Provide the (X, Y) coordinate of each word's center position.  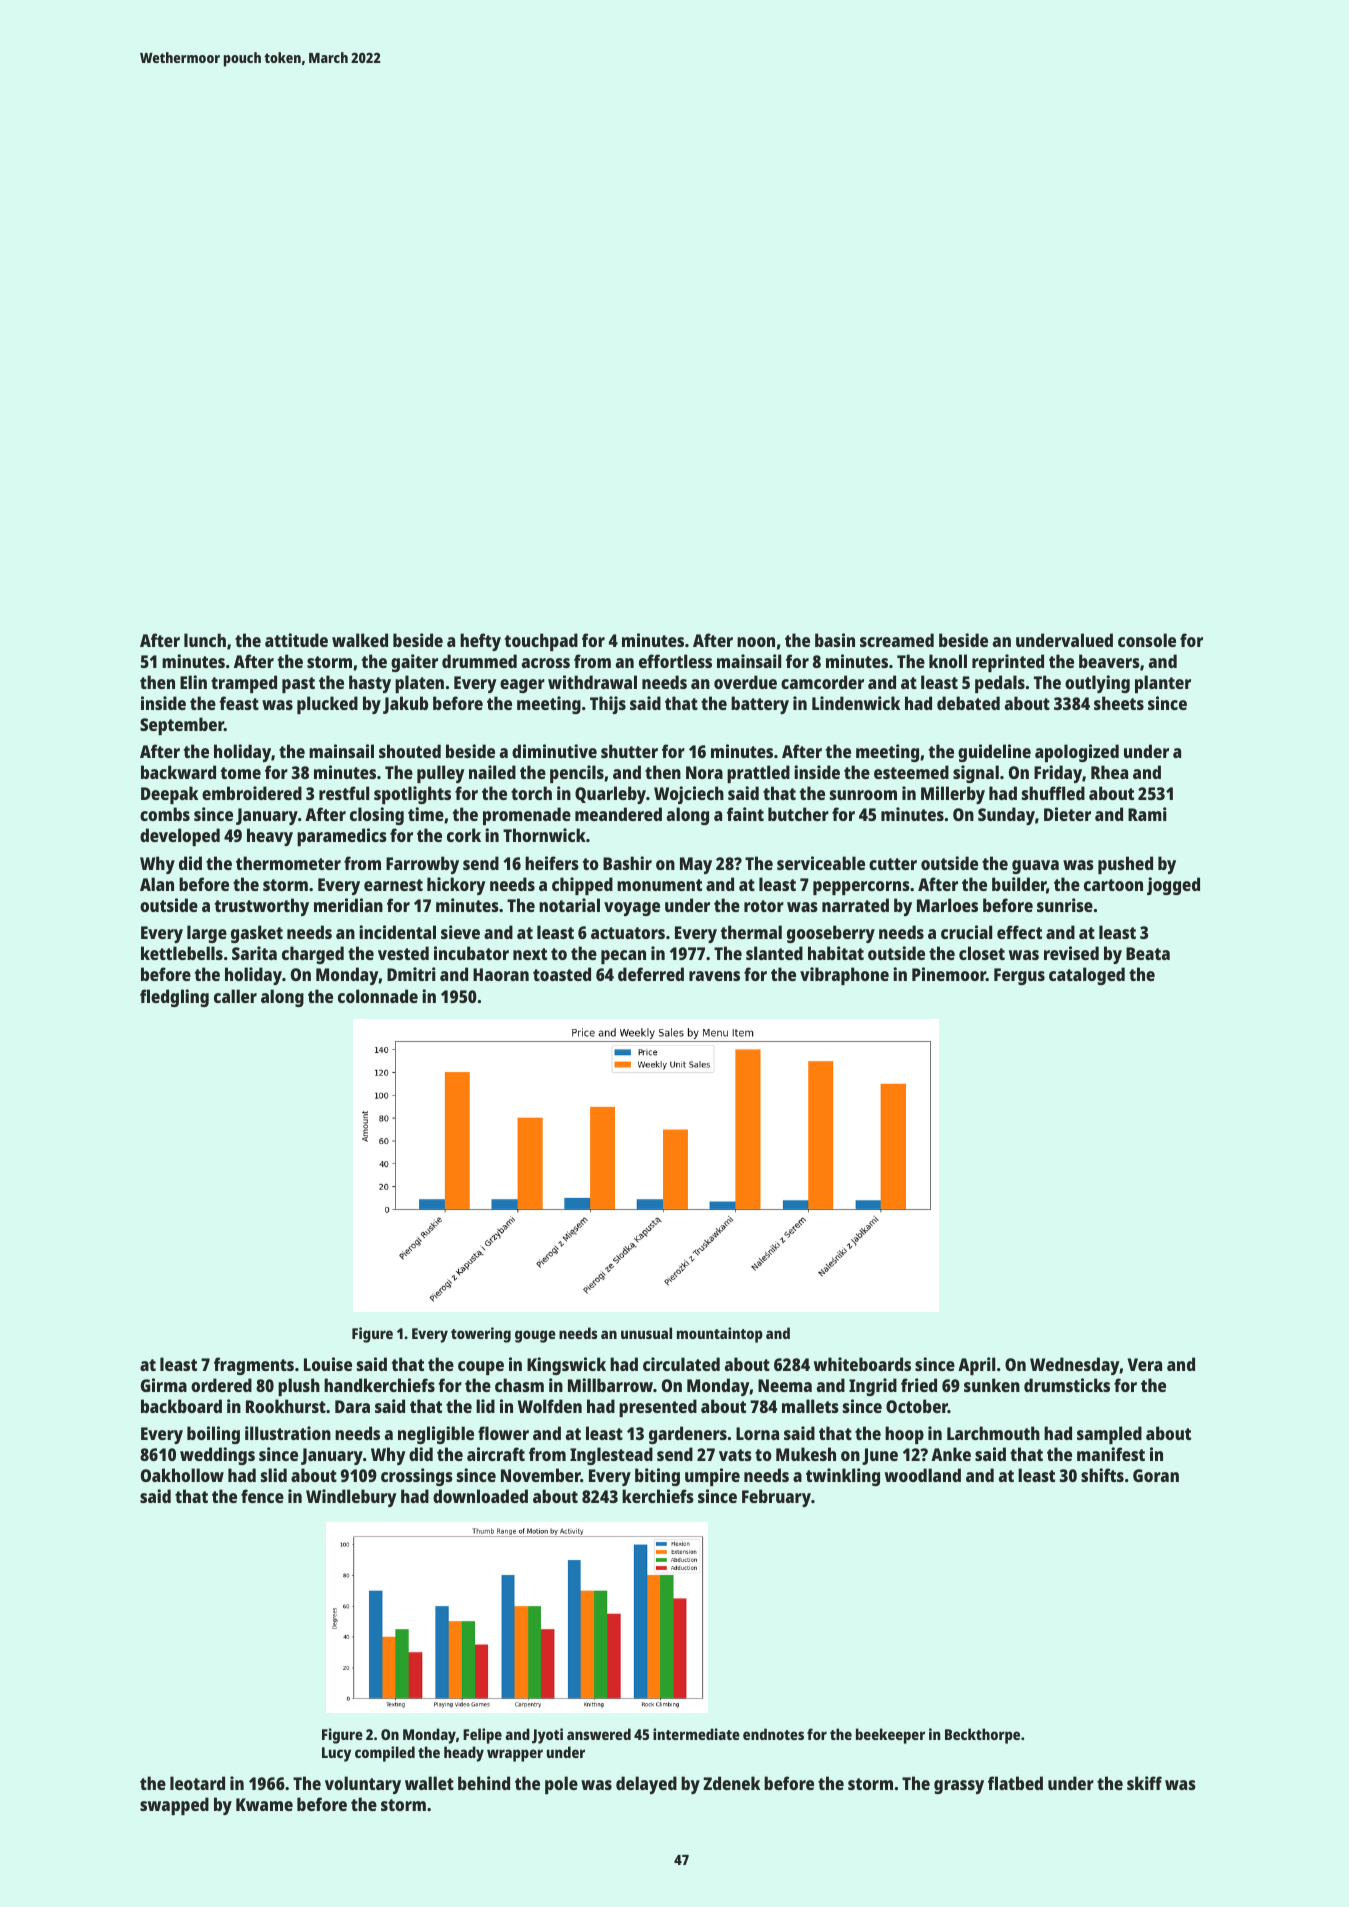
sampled (1109, 1435)
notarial (569, 905)
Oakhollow (182, 1475)
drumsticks (1067, 1385)
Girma (164, 1385)
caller (235, 996)
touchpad (541, 642)
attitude (296, 640)
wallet (429, 1783)
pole (561, 1785)
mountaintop (720, 1335)
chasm (519, 1385)
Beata (1148, 953)
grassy (959, 1787)
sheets (1119, 703)
